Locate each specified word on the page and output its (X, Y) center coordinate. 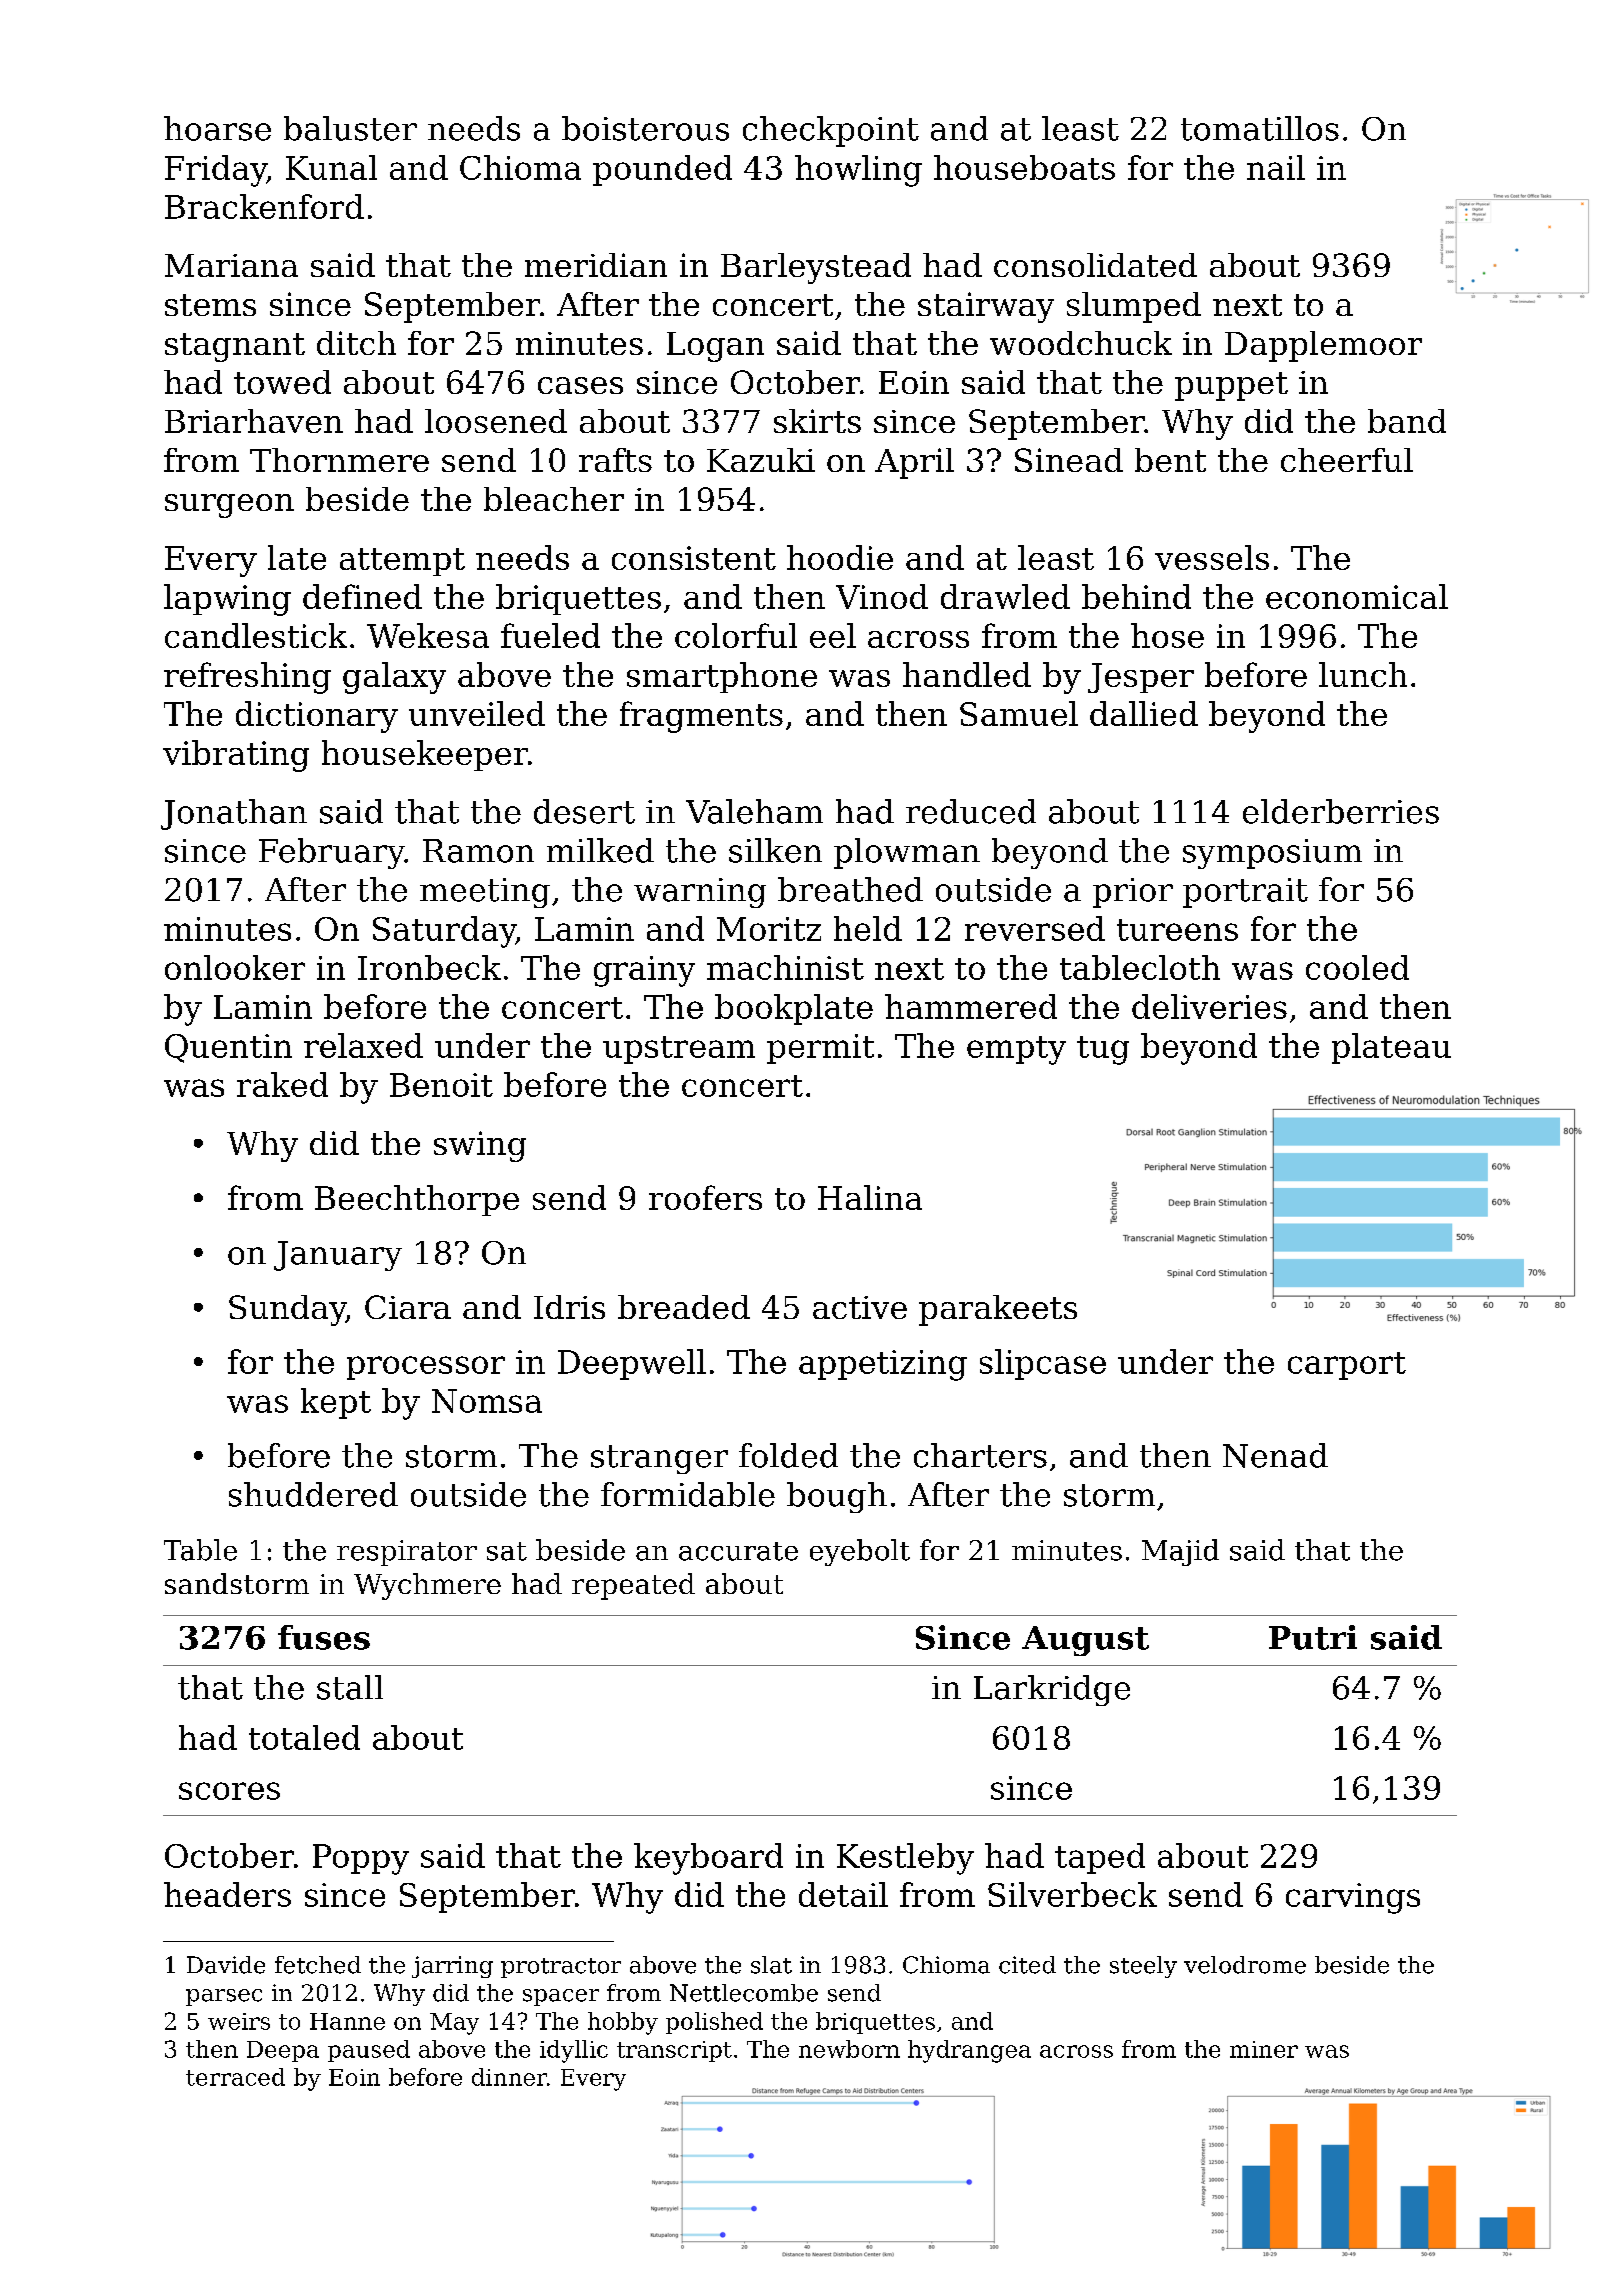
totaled (304, 1737)
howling (858, 171)
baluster (350, 128)
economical (1357, 596)
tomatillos (1260, 128)
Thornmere (339, 460)
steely (1143, 1967)
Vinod (882, 596)
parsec (224, 1997)
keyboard (708, 1859)
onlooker (235, 967)
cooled (1357, 967)
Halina (870, 1197)
